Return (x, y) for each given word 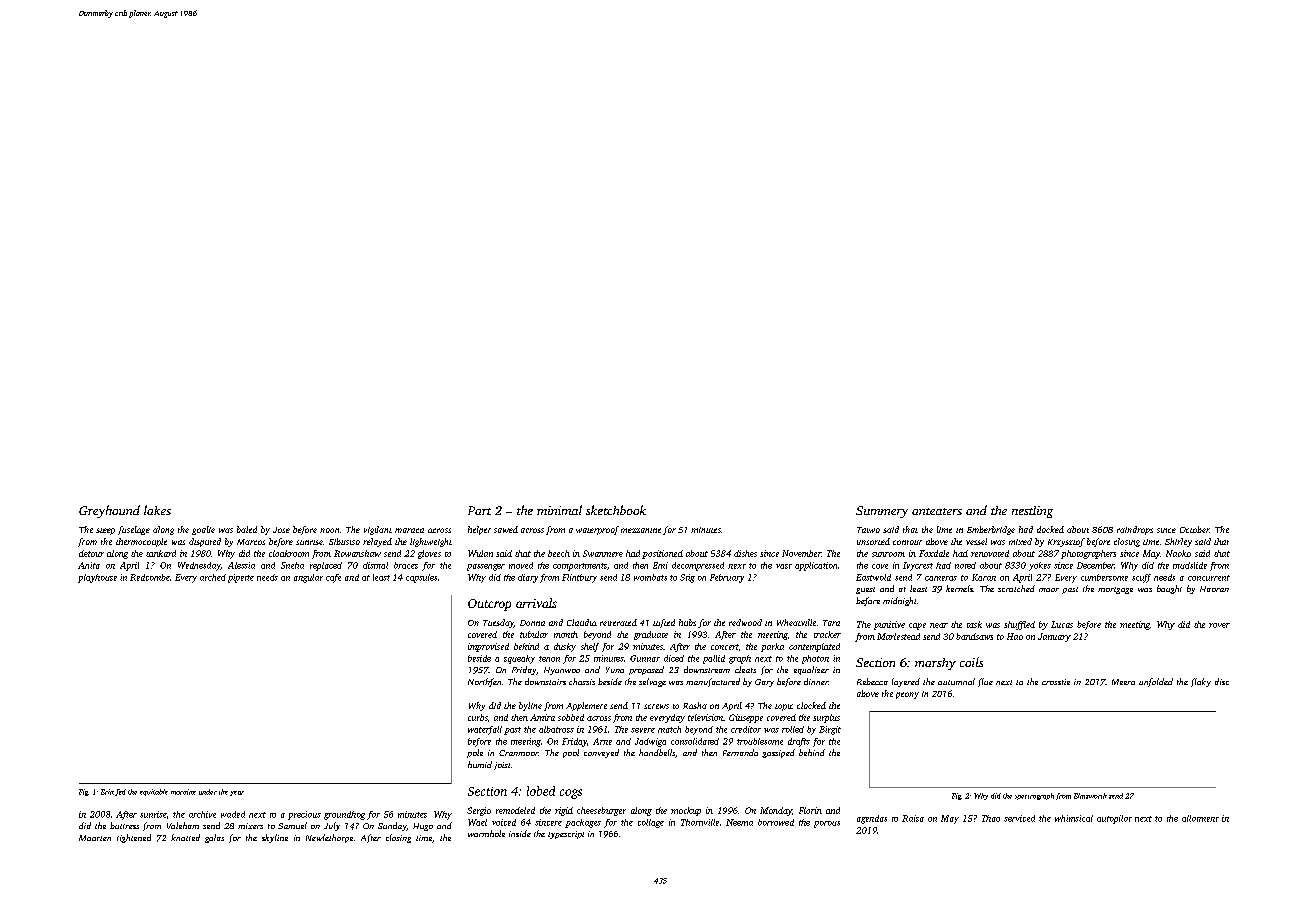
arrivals (536, 603)
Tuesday (498, 623)
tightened (134, 838)
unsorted (873, 541)
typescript (566, 835)
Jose (281, 530)
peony (907, 695)
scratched (1016, 588)
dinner (816, 681)
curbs (478, 717)
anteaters (937, 511)
